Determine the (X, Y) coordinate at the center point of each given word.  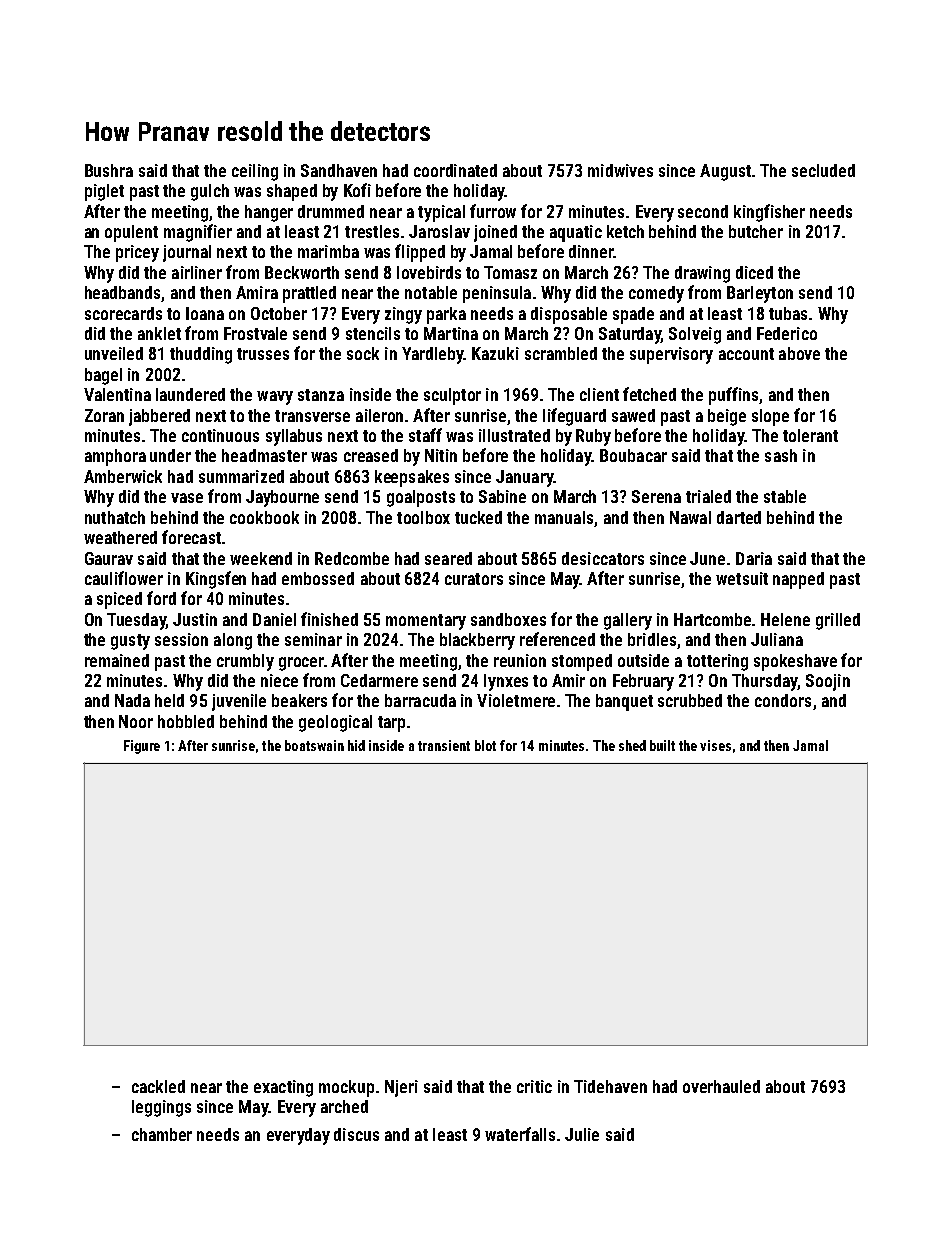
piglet (104, 192)
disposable (569, 315)
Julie (582, 1134)
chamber (162, 1134)
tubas (788, 313)
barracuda (420, 700)
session (181, 639)
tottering (717, 662)
